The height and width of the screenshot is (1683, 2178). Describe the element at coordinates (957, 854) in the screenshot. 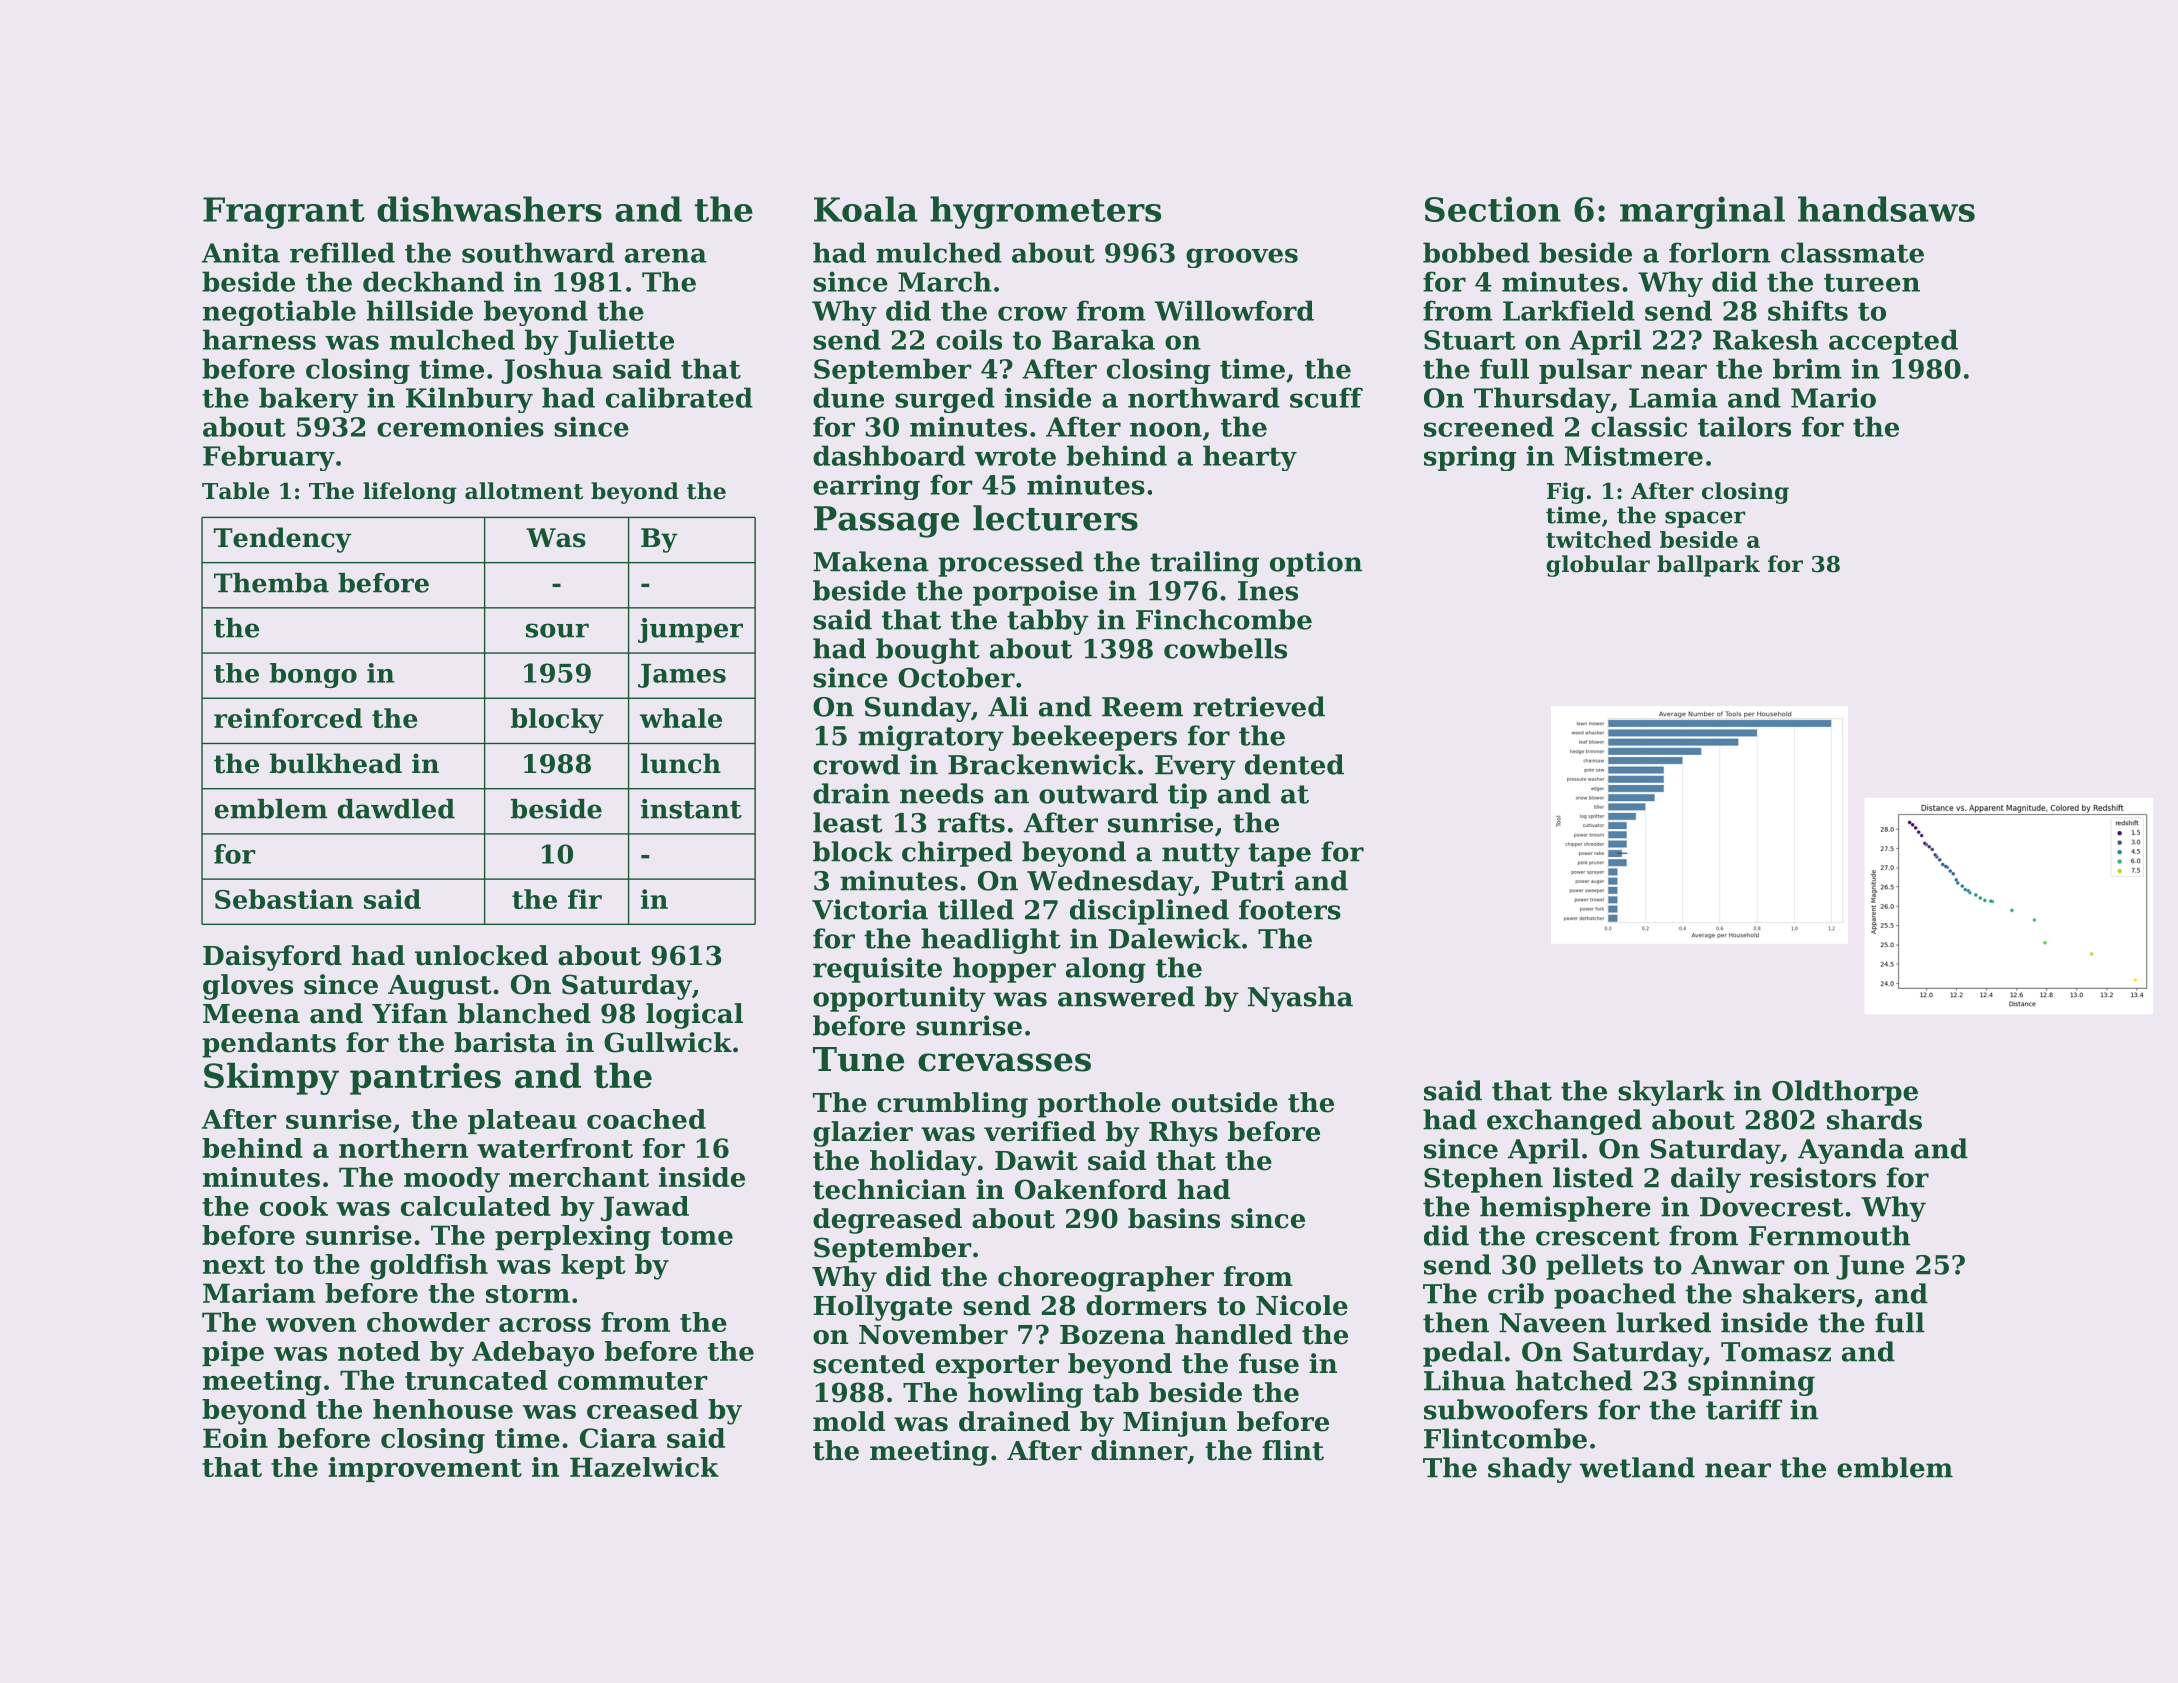

I see `chirped` at that location.
